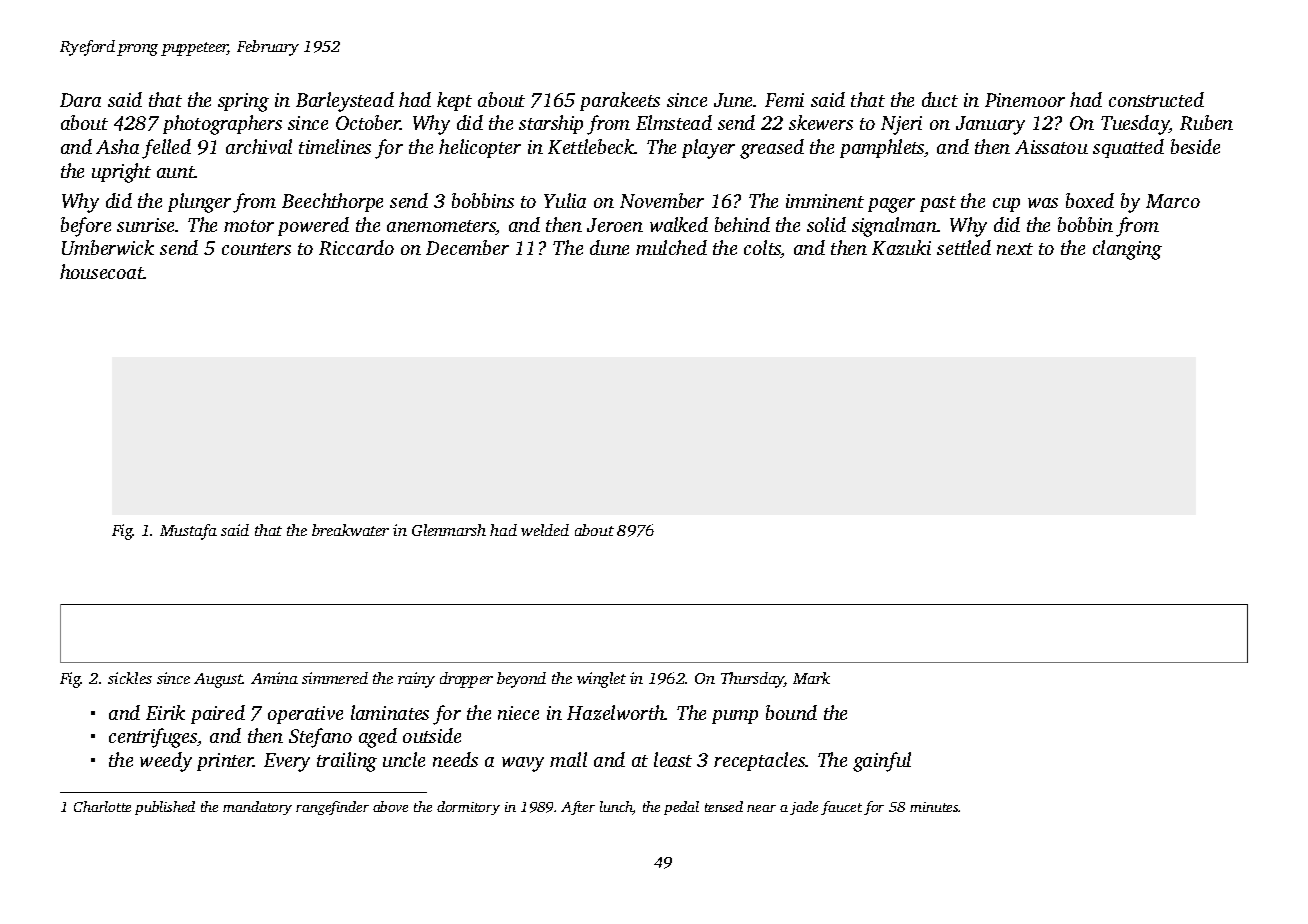  Describe the element at coordinates (1156, 99) in the screenshot. I see `constructed` at that location.
